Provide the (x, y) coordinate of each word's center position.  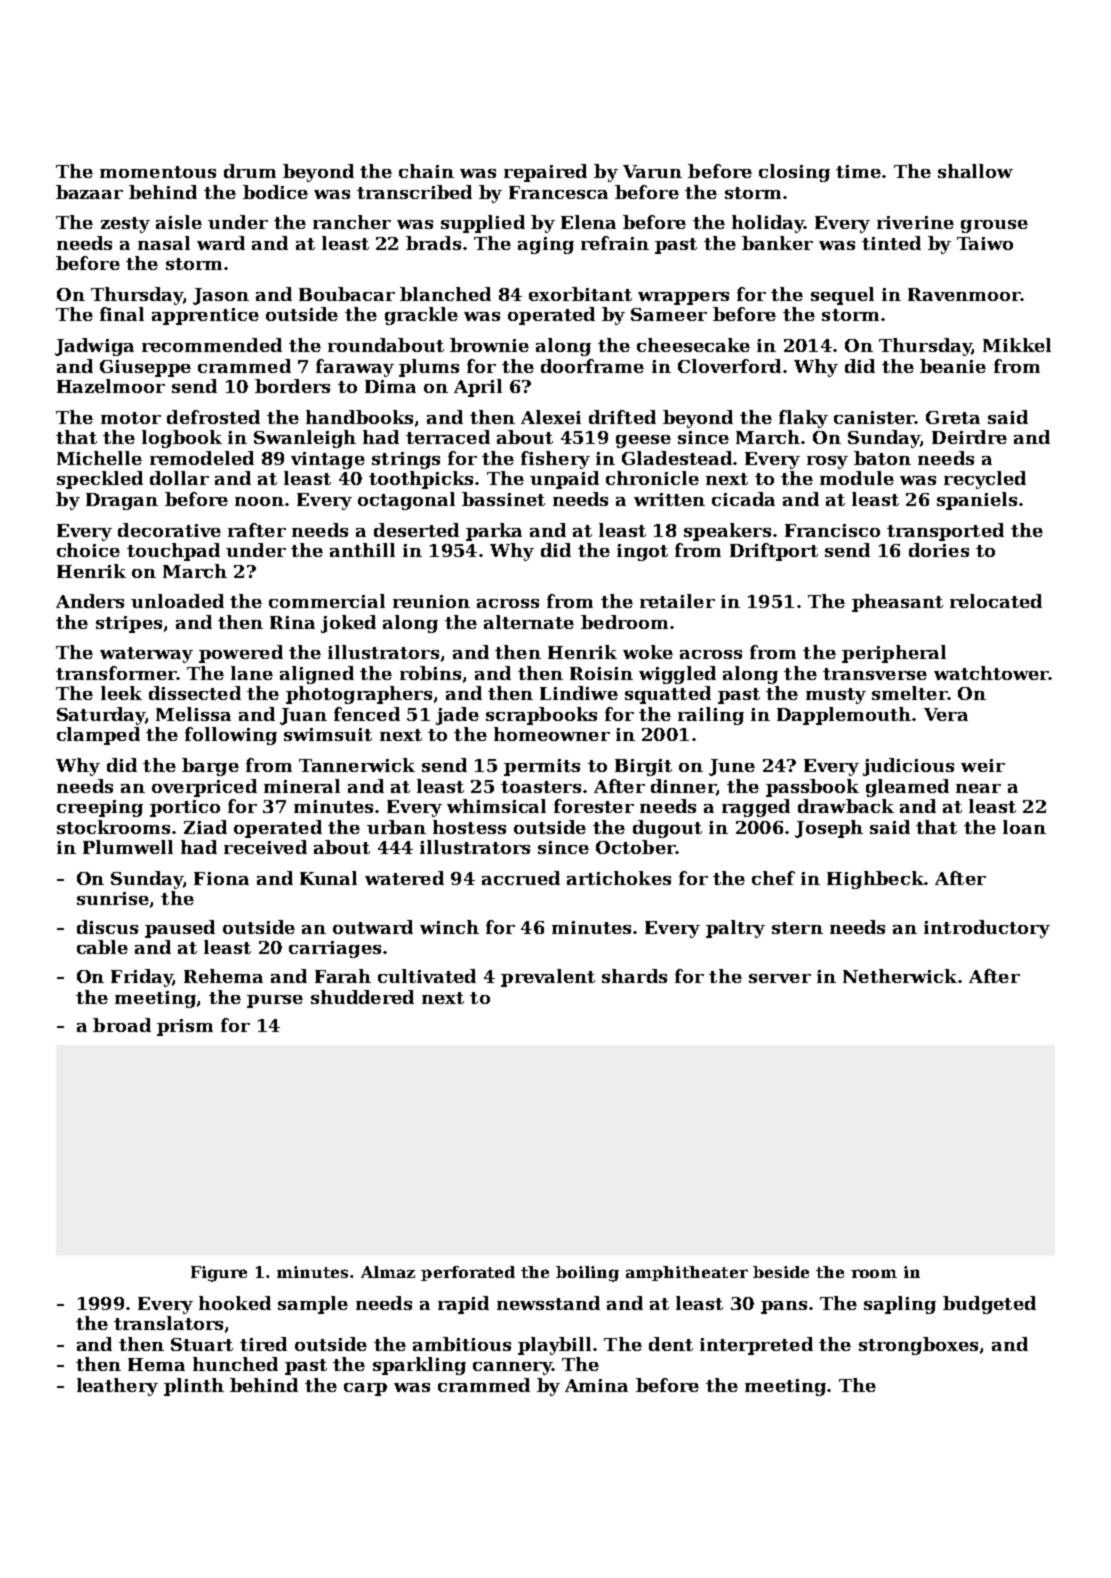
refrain (615, 243)
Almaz (388, 1272)
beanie (953, 366)
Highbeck (875, 880)
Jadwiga (94, 347)
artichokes (619, 878)
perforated (468, 1273)
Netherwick (900, 976)
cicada (743, 499)
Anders (90, 601)
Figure (219, 1274)
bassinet (503, 499)
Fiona (221, 878)
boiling (587, 1274)
